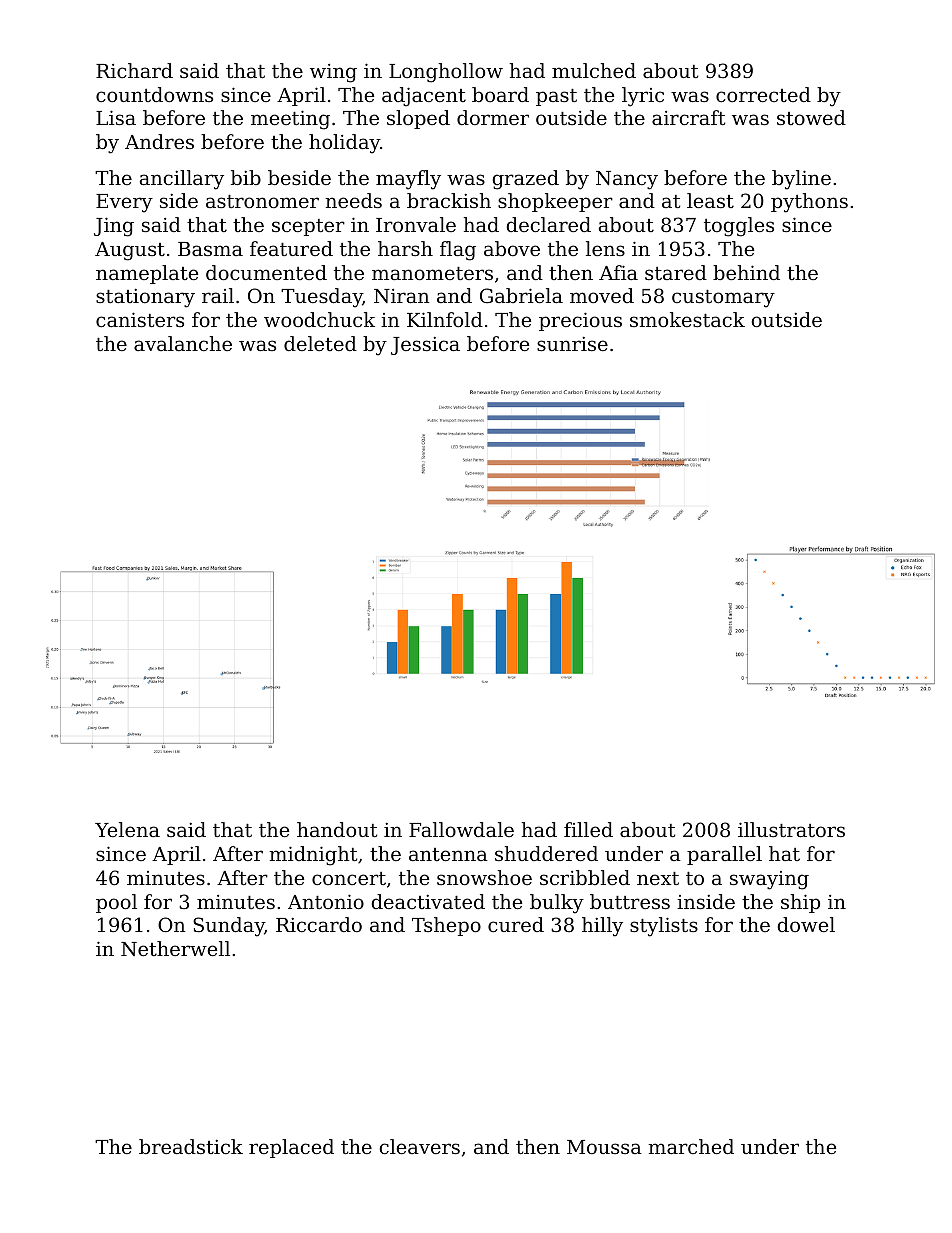 The width and height of the document is (952, 1233). What do you see at coordinates (175, 948) in the document?
I see `Netherwell` at bounding box center [175, 948].
